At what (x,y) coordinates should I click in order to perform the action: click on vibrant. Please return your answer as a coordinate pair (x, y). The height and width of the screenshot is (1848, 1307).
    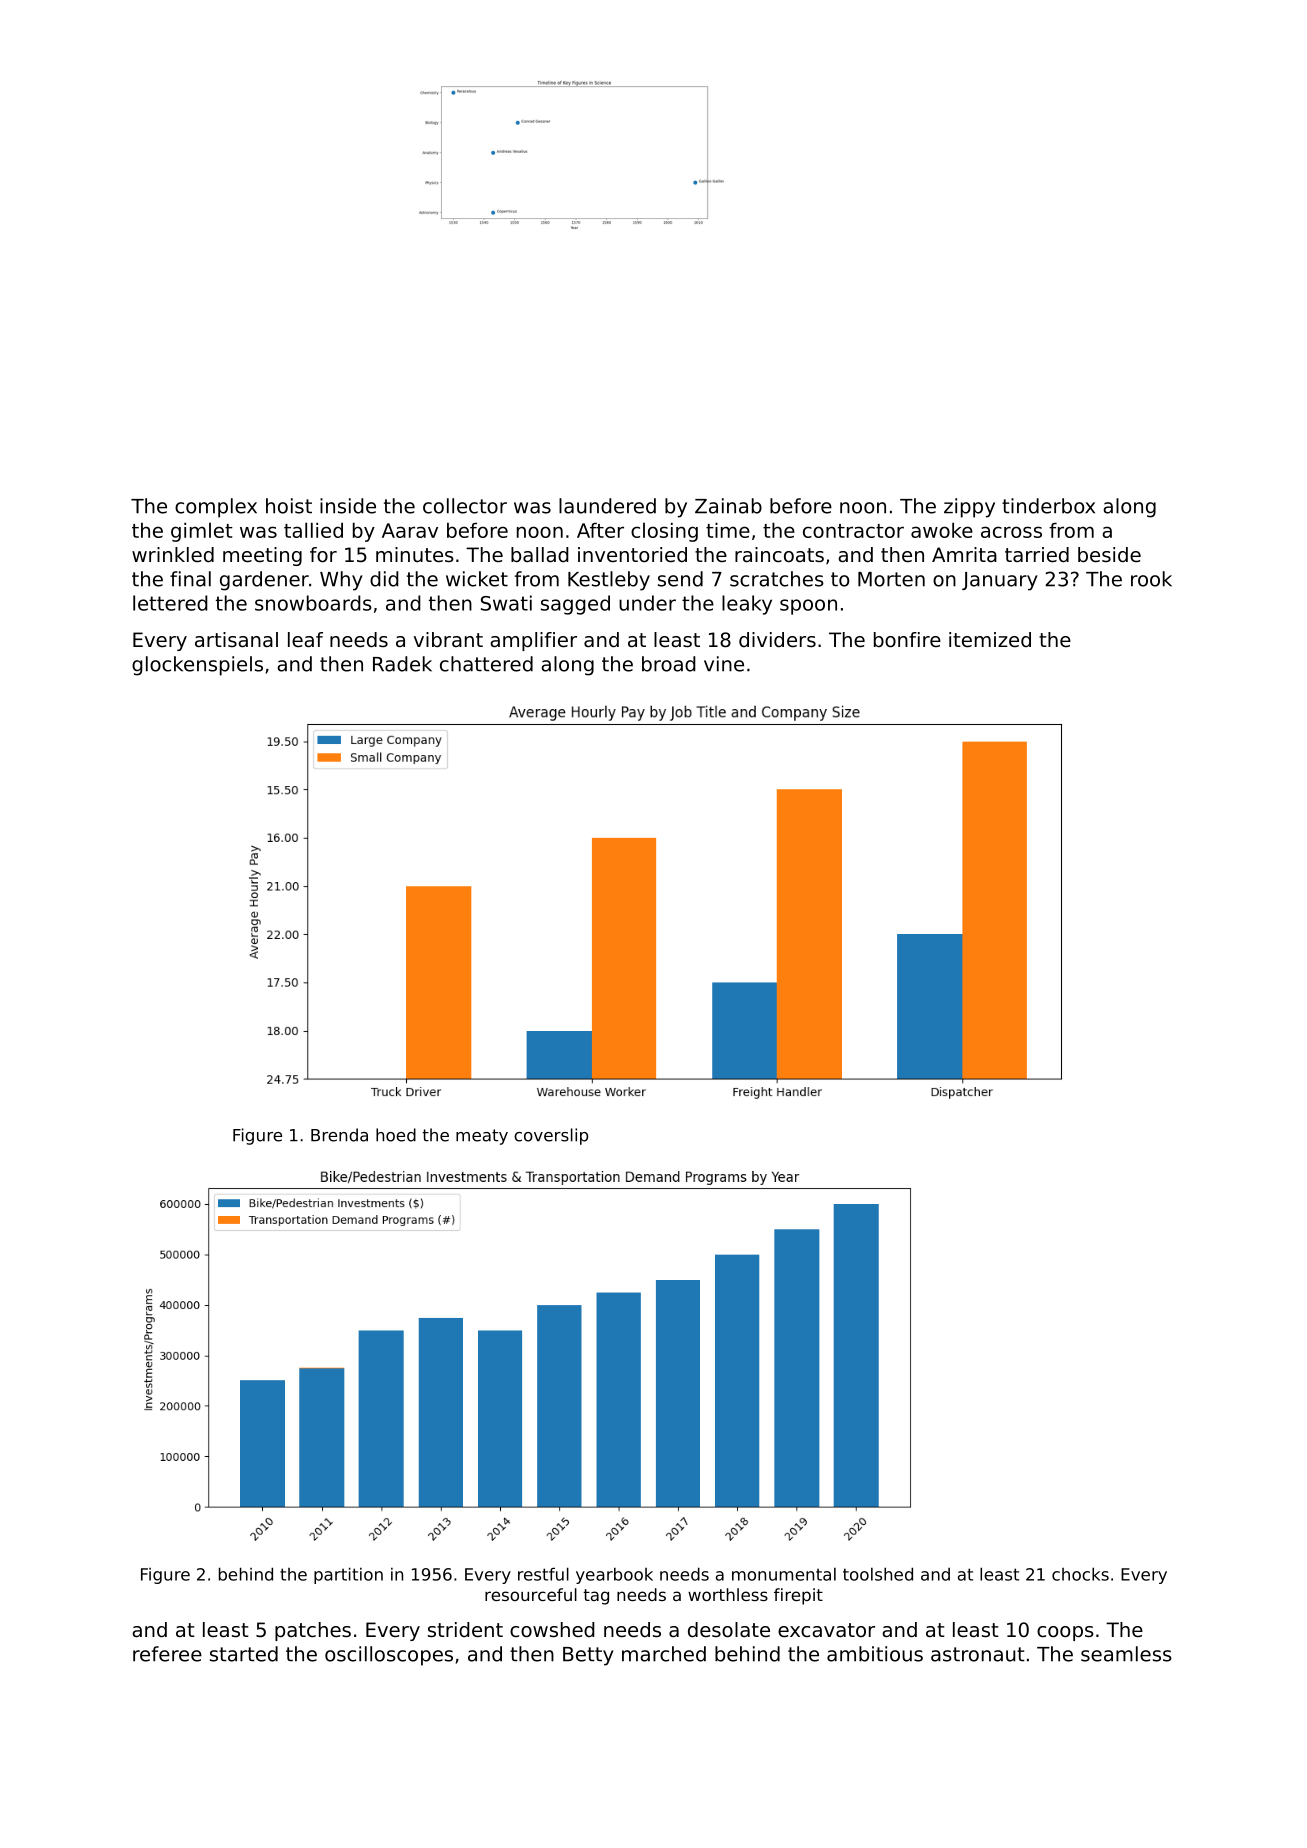
    Looking at the image, I should click on (448, 640).
